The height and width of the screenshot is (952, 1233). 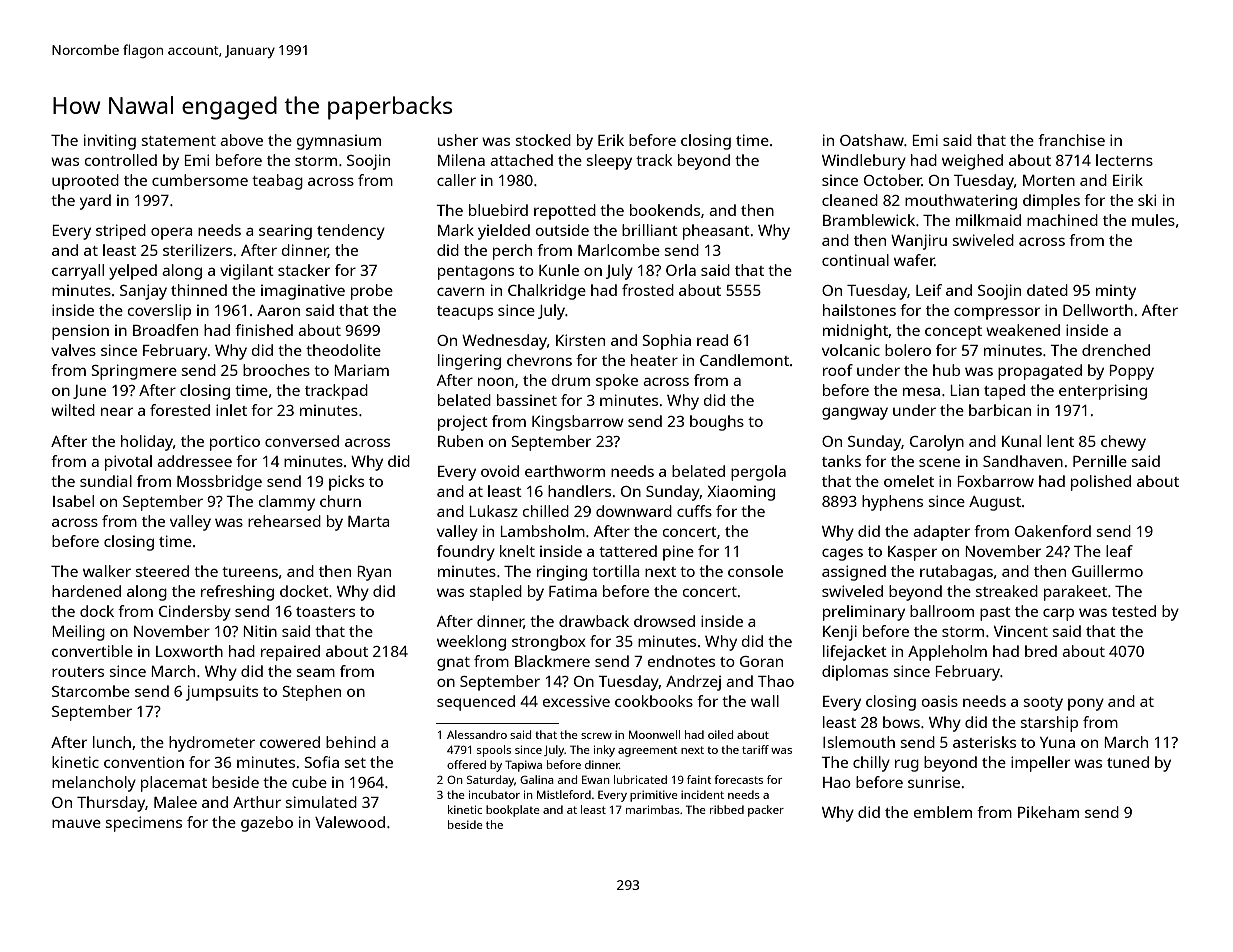 What do you see at coordinates (346, 483) in the screenshot?
I see `picks` at bounding box center [346, 483].
